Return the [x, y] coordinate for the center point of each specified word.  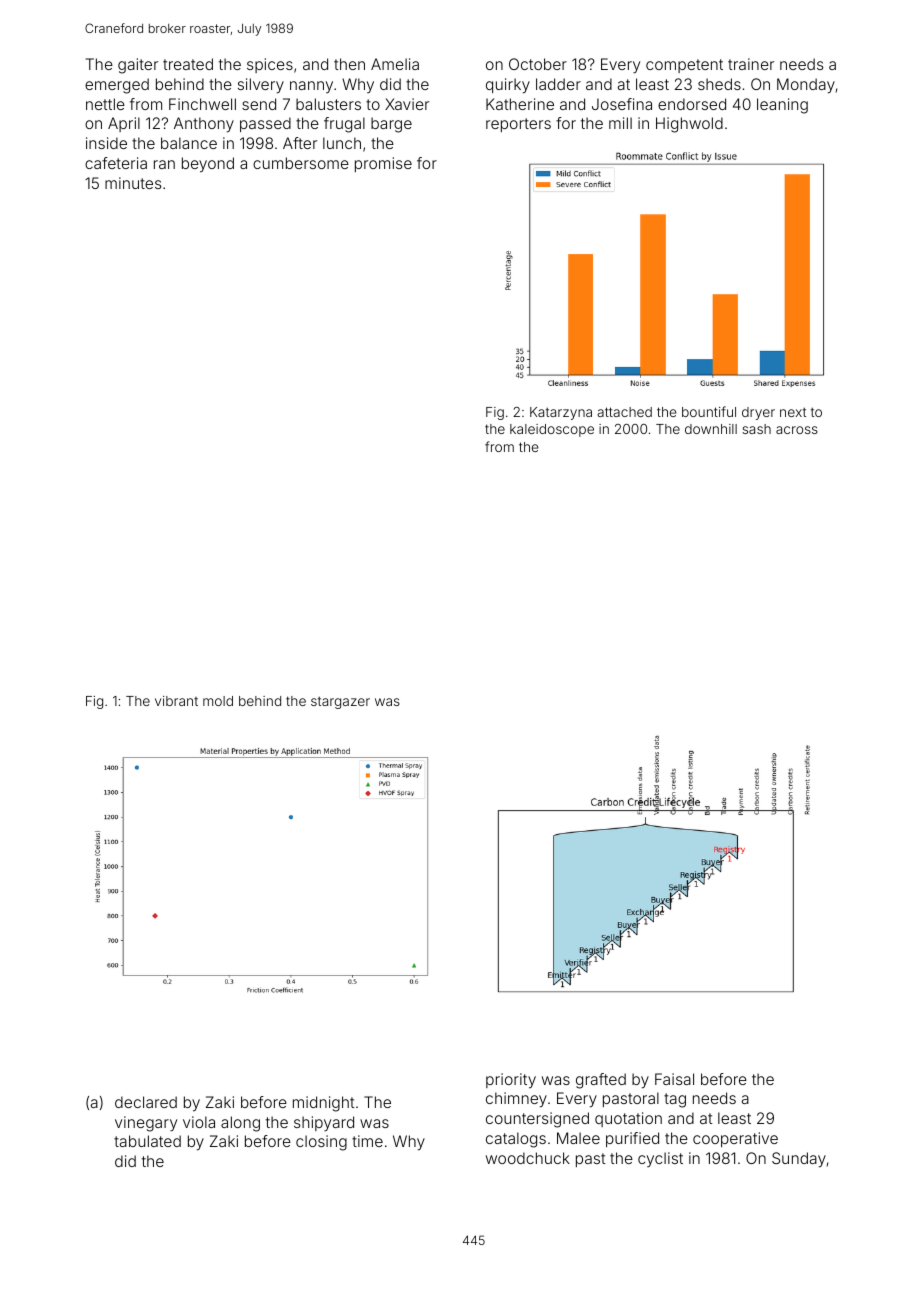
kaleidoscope [552, 430]
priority [511, 1081]
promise [383, 164]
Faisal [674, 1079]
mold [218, 701]
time [367, 1141]
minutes [133, 183]
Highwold [689, 125]
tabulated [147, 1141]
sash [756, 429]
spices [270, 65]
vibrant [176, 701]
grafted [601, 1081]
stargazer [340, 702]
